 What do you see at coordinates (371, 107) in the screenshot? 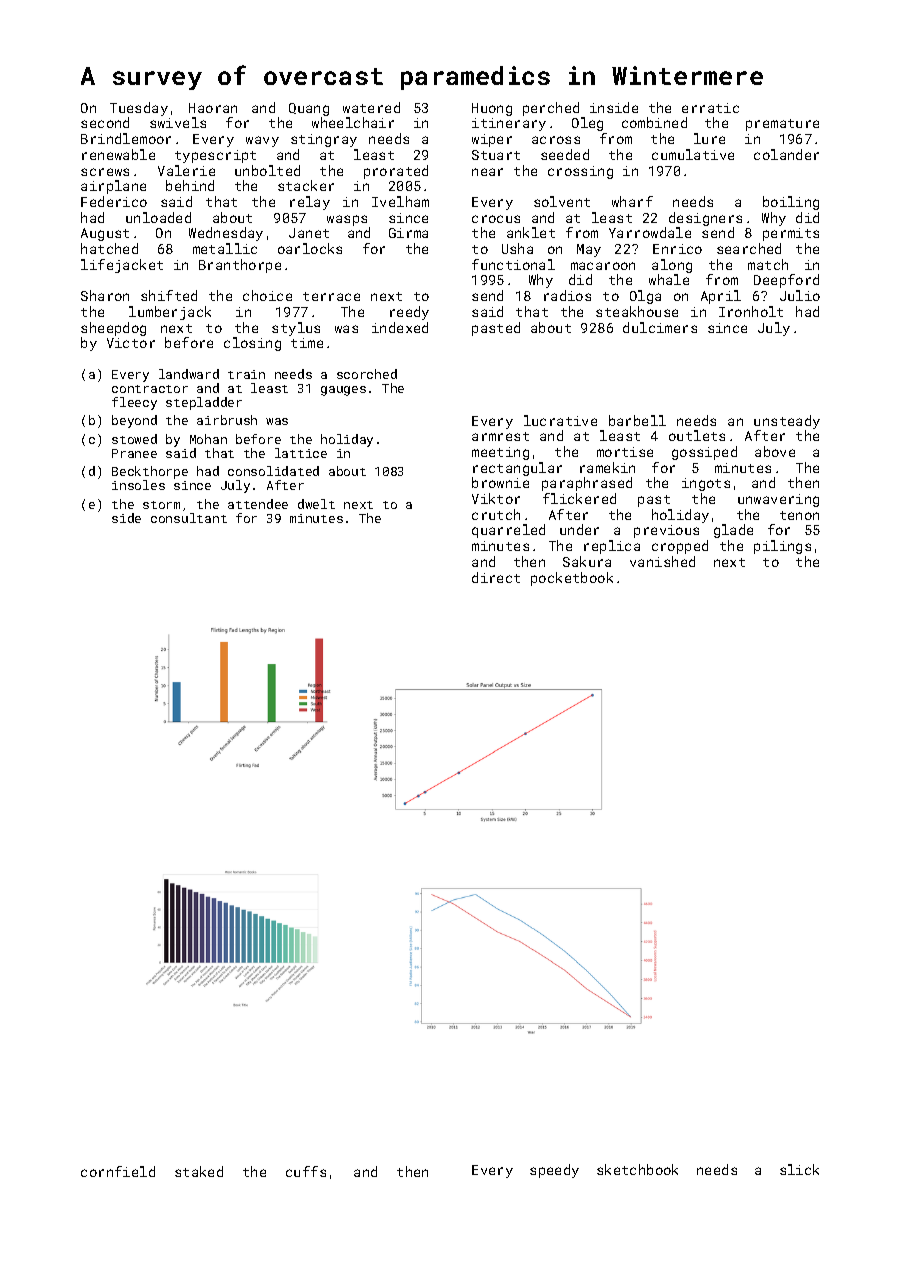
I see `watered` at bounding box center [371, 107].
